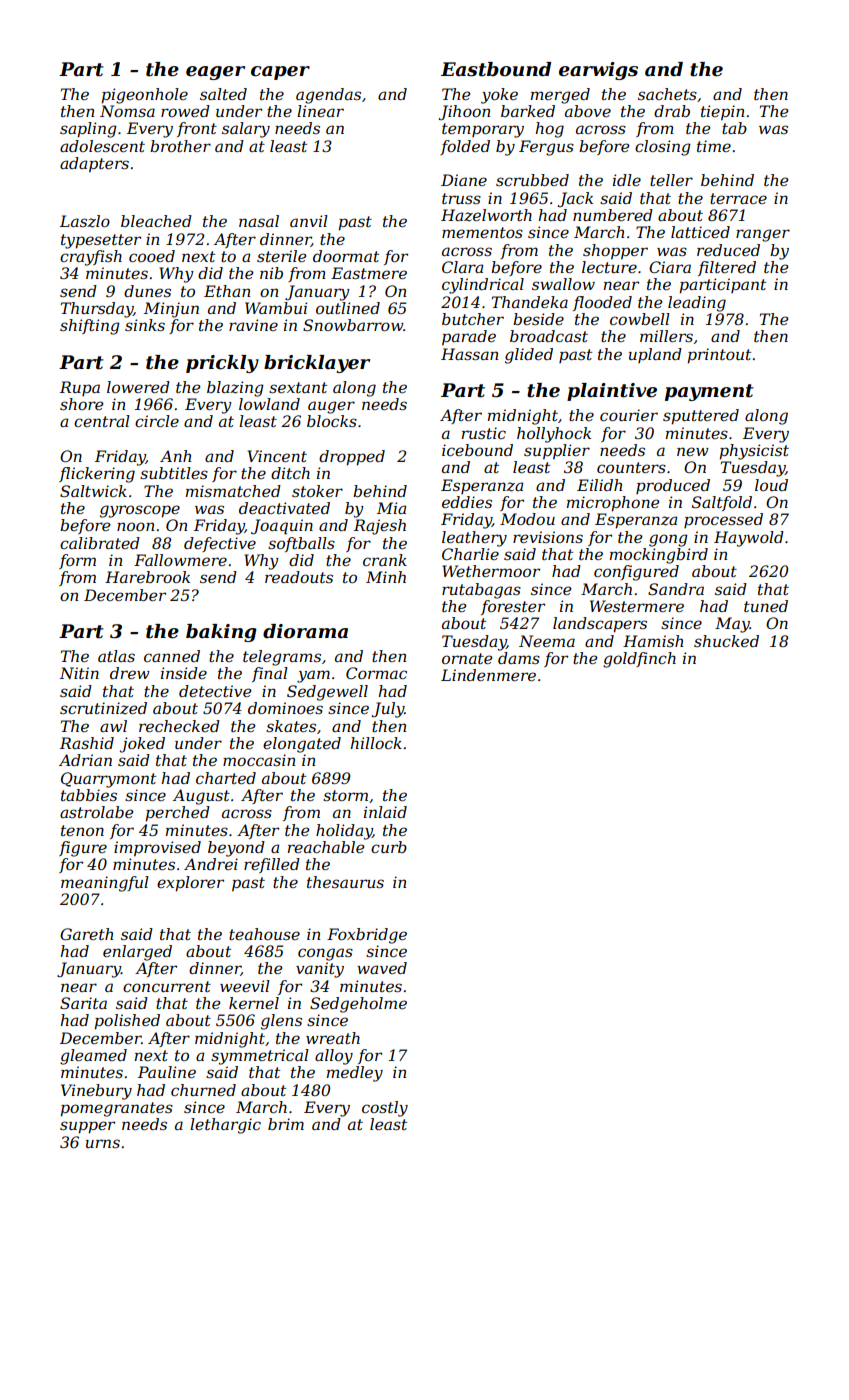  I want to click on costly, so click(385, 1109).
